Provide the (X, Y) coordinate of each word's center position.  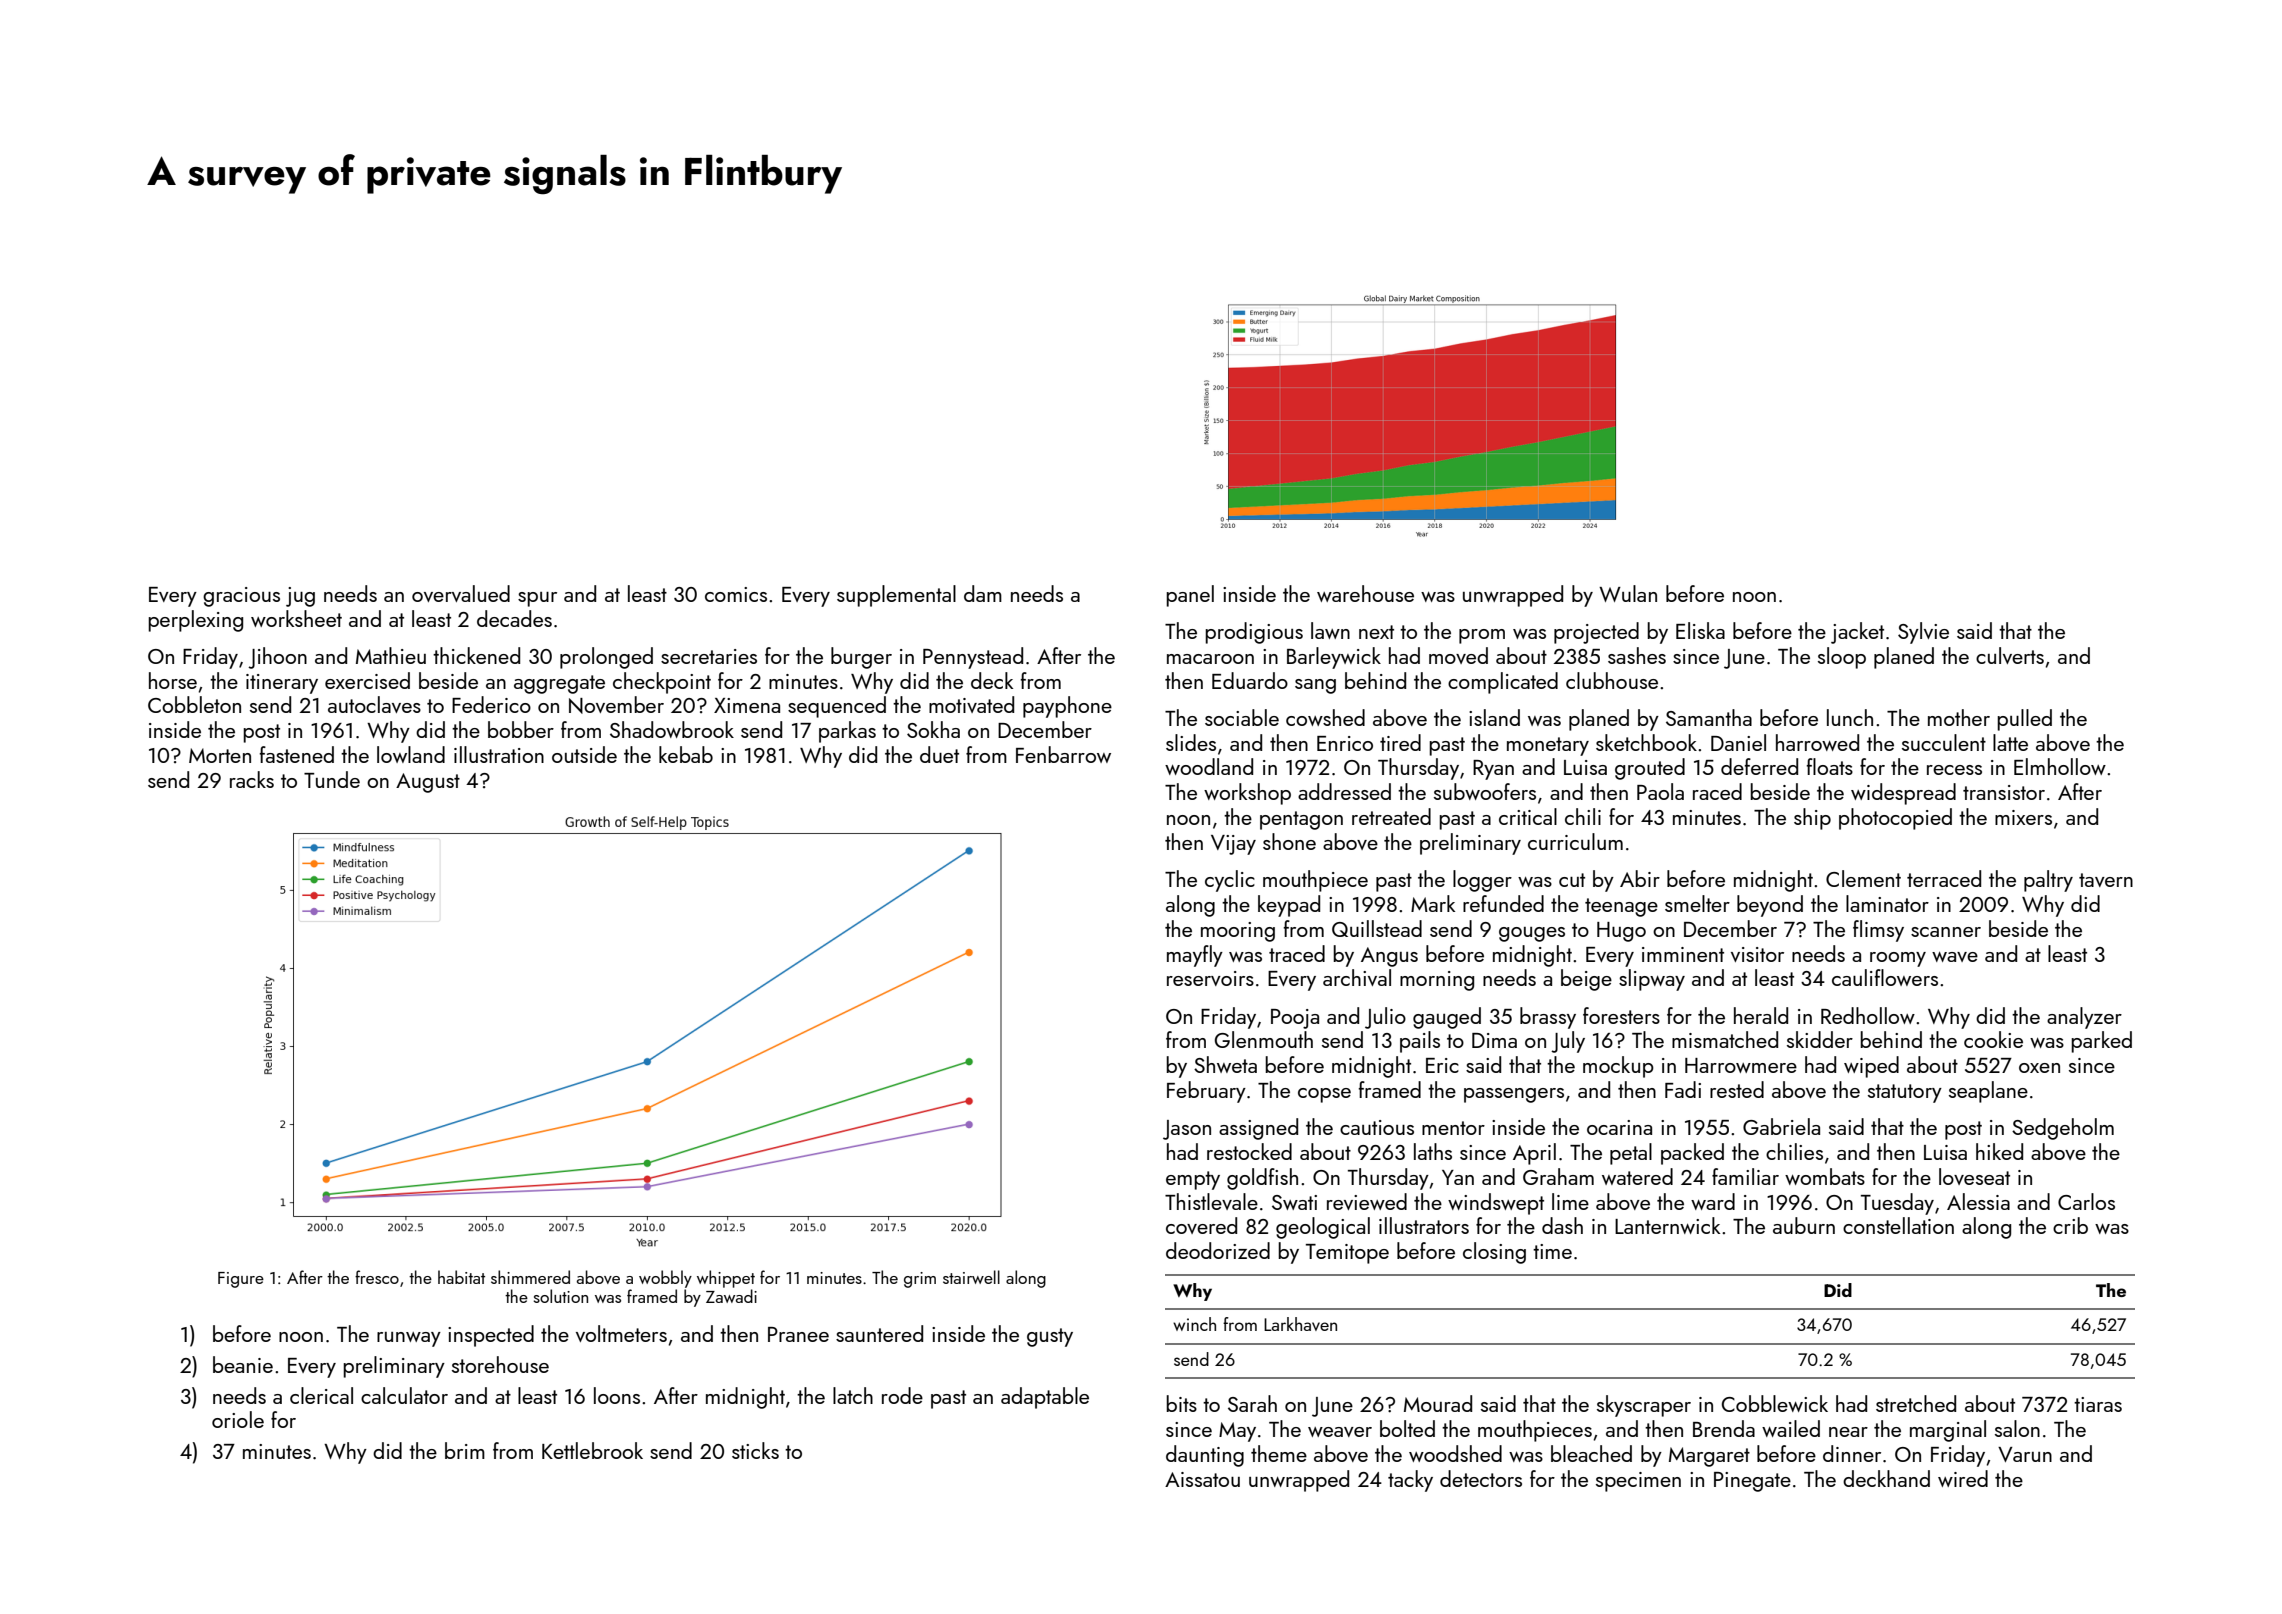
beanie (243, 1364)
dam (983, 593)
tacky (1410, 1481)
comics (736, 594)
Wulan (1628, 593)
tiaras (2098, 1404)
